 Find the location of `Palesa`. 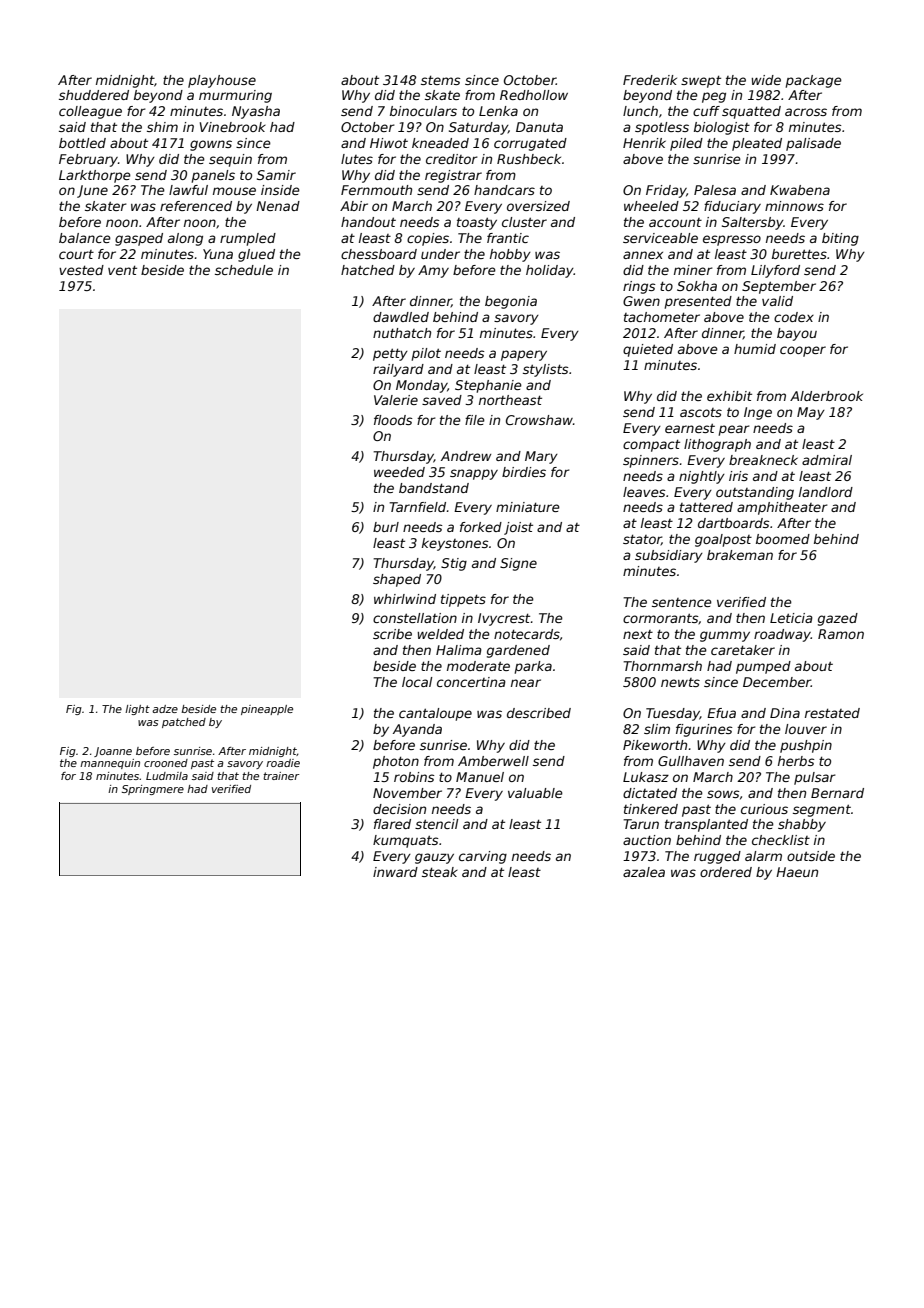

Palesa is located at coordinates (715, 190).
